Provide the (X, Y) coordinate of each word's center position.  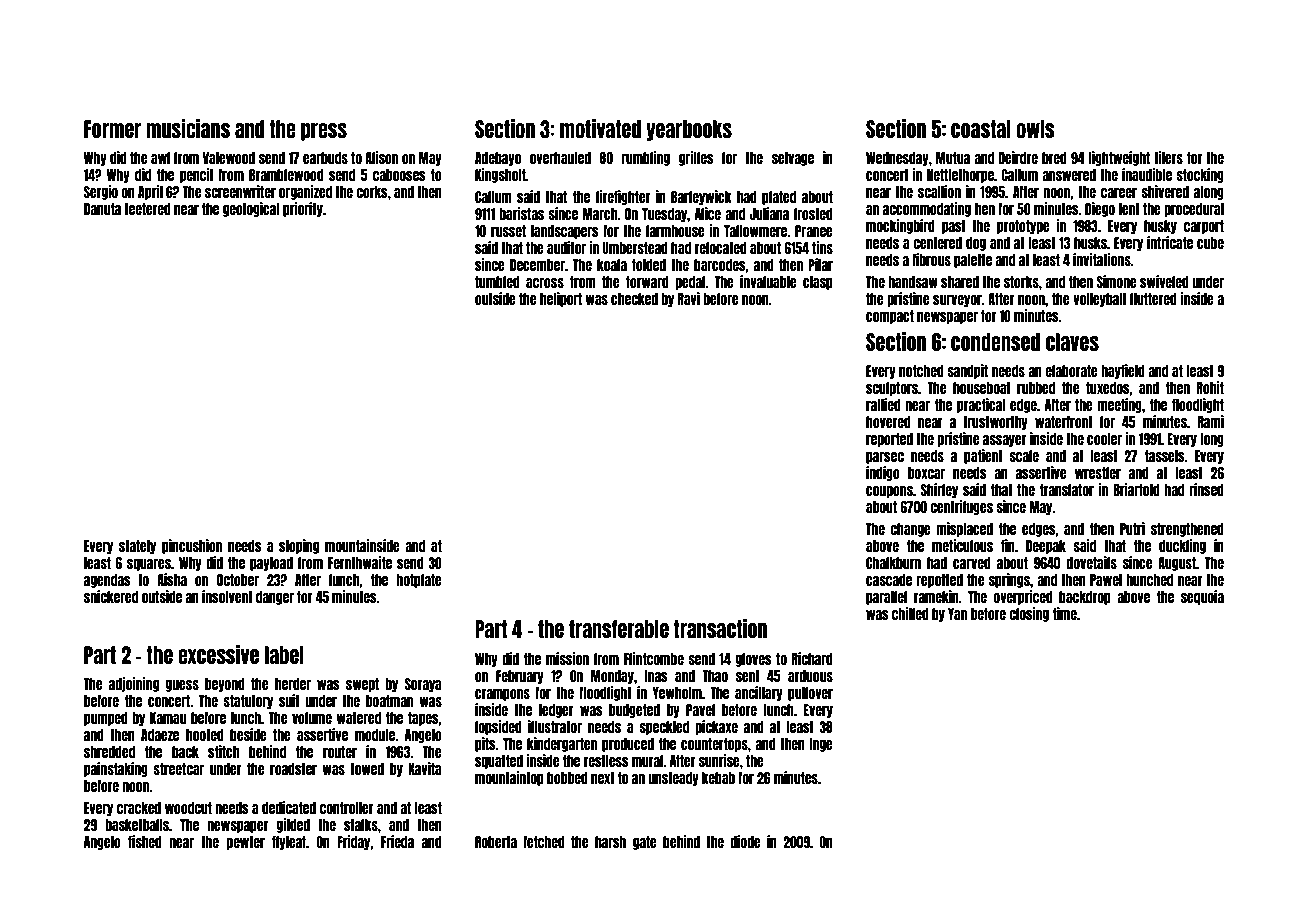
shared (960, 282)
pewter (245, 843)
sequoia (1202, 597)
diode (745, 841)
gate (645, 843)
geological (251, 209)
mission (567, 658)
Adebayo (498, 159)
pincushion (192, 546)
